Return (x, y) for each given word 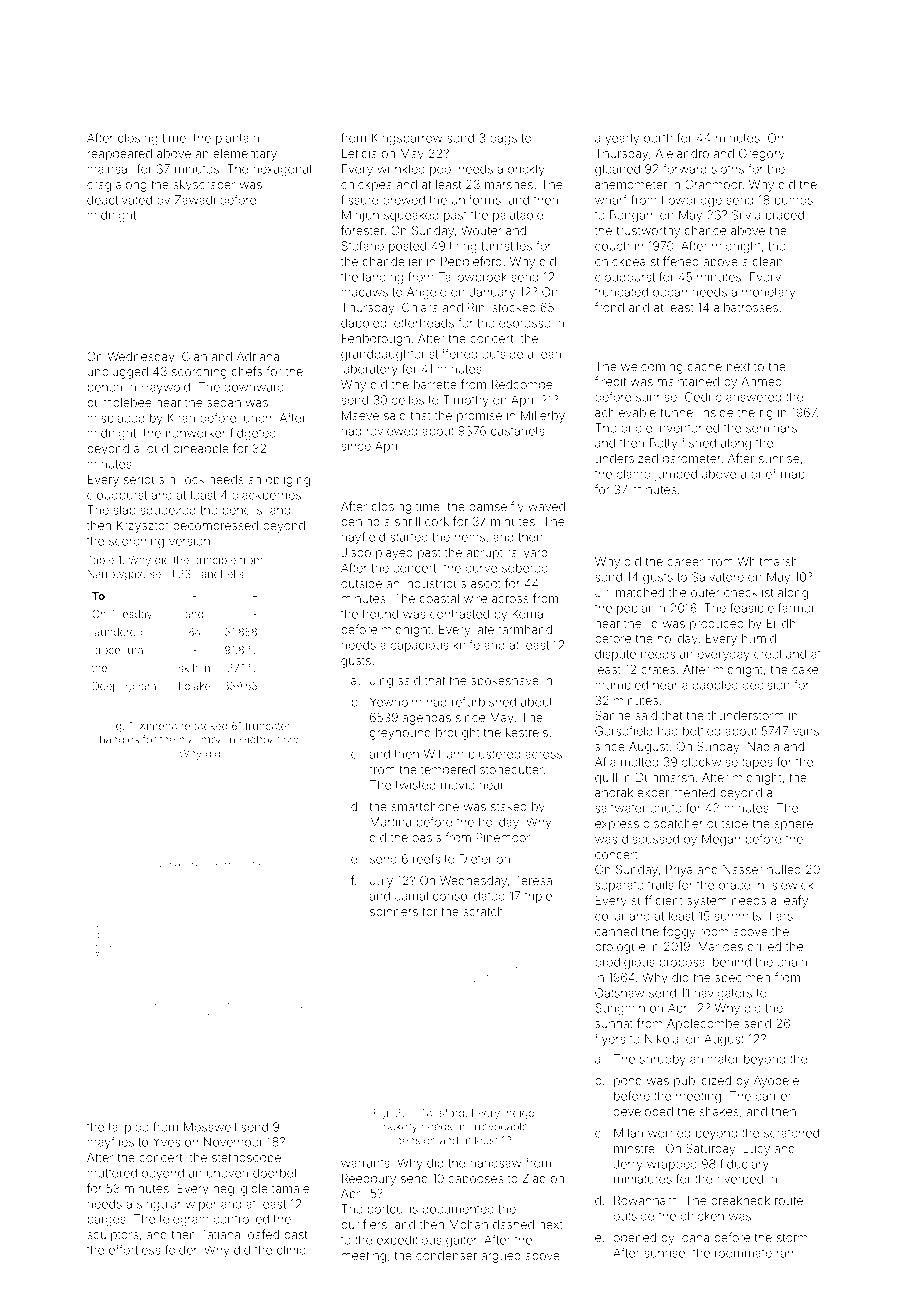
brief (763, 474)
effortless (134, 1250)
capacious (419, 646)
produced (717, 625)
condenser (446, 1255)
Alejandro (682, 155)
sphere (794, 825)
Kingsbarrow (407, 139)
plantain (237, 139)
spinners (394, 912)
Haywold (165, 388)
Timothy (466, 401)
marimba (201, 739)
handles (119, 739)
